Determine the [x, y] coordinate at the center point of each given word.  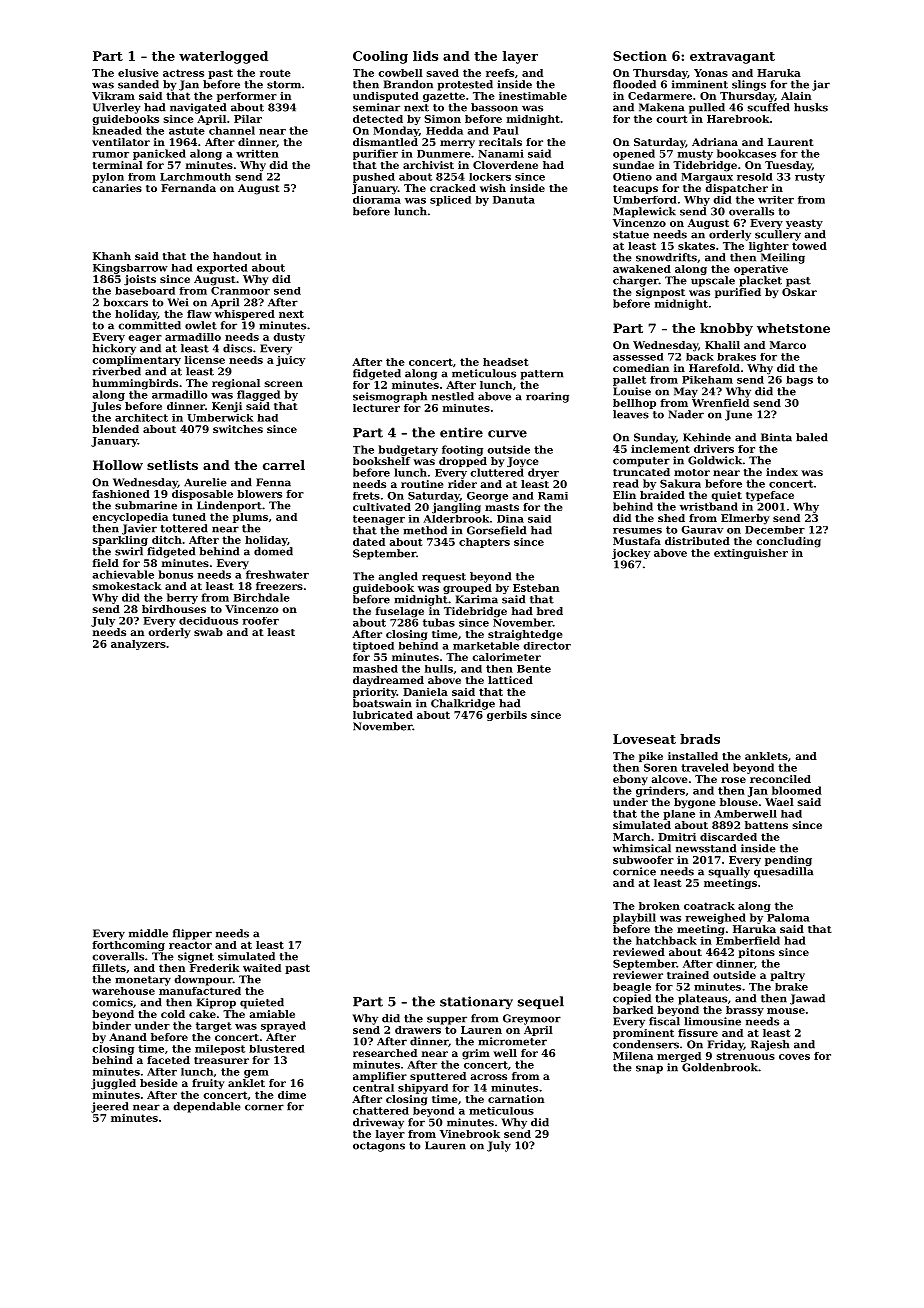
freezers [279, 586]
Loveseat [644, 739]
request [444, 578]
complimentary [137, 361]
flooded [634, 84]
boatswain [382, 703]
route [275, 73]
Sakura [680, 483]
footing [462, 450]
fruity [208, 1084]
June [738, 415]
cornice [634, 871]
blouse [739, 802]
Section [640, 56]
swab [208, 632]
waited [262, 968]
